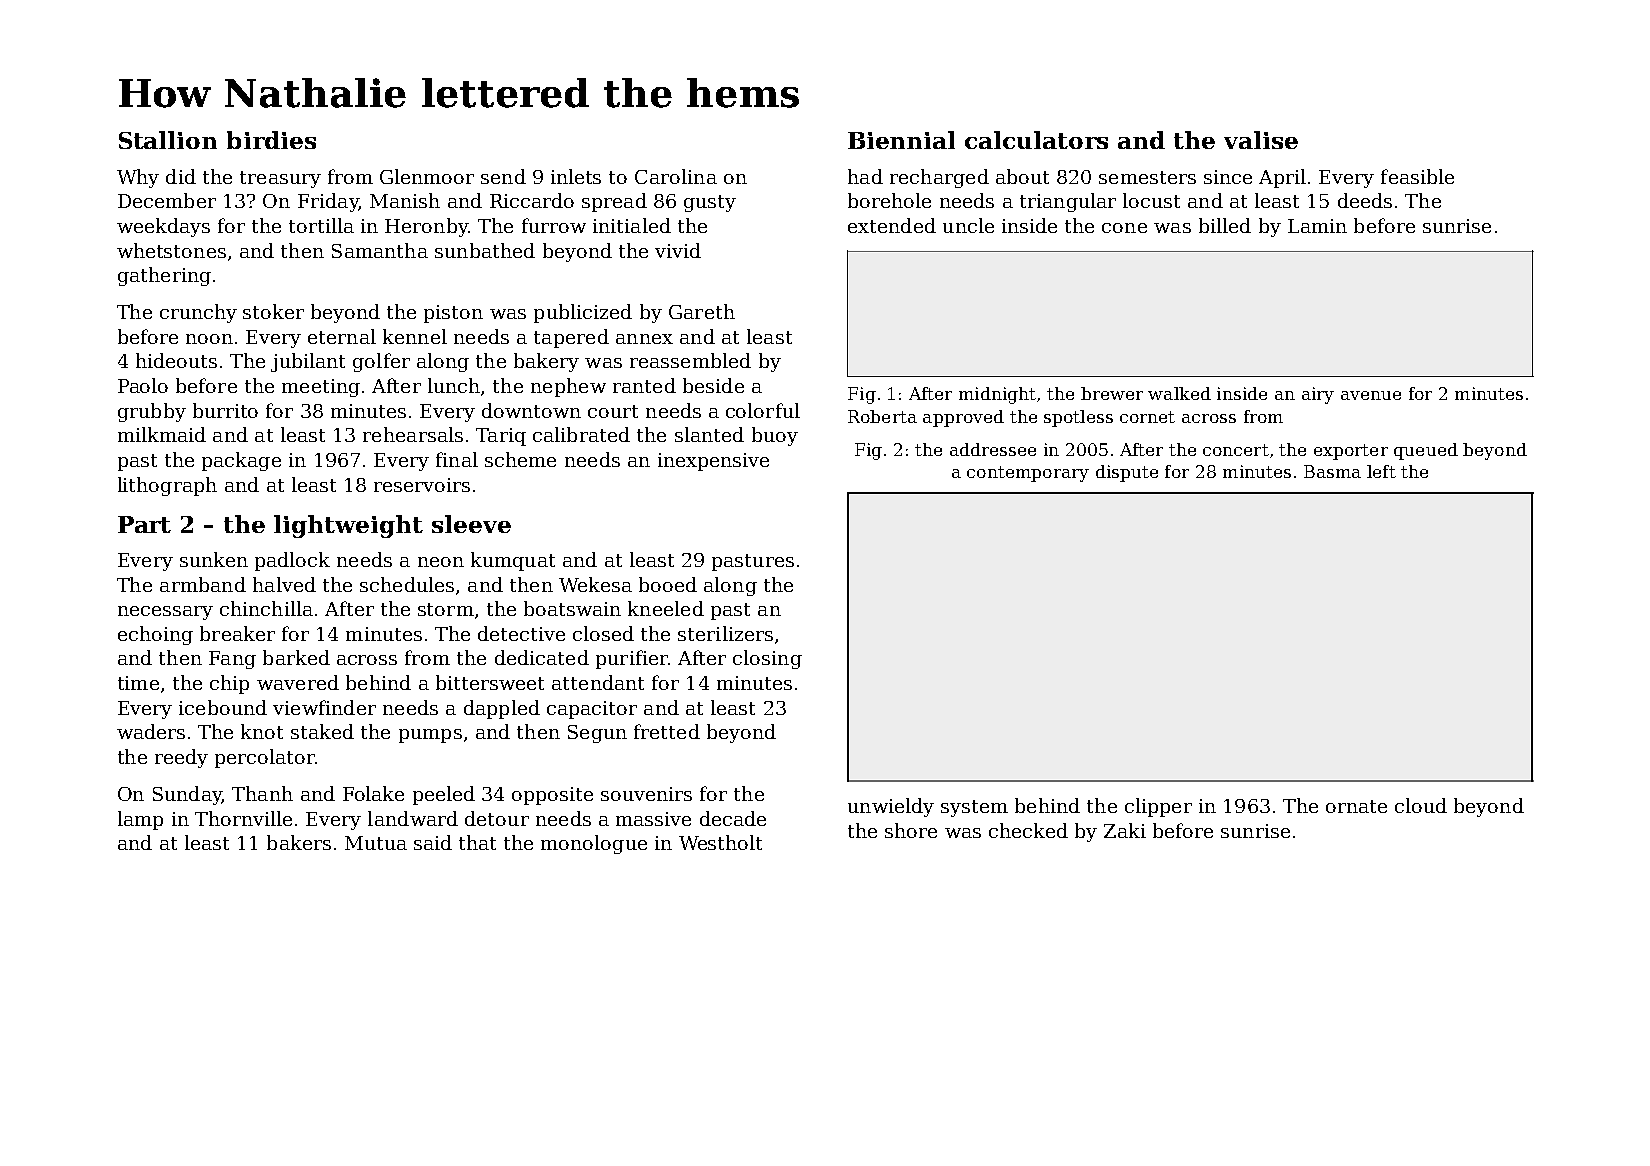  Describe the element at coordinates (477, 842) in the screenshot. I see `that` at that location.
